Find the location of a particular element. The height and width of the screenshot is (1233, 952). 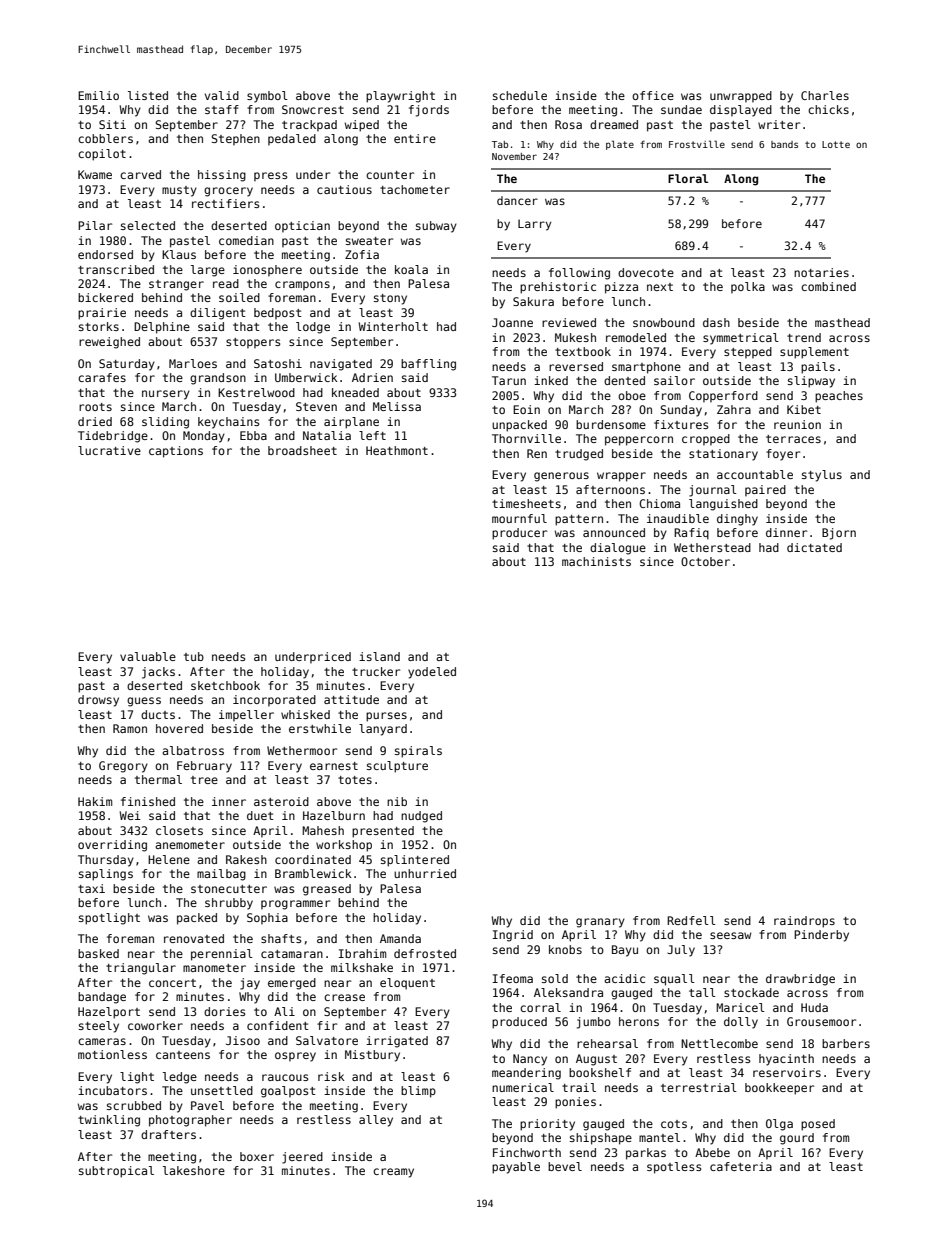

hissing is located at coordinates (222, 176).
